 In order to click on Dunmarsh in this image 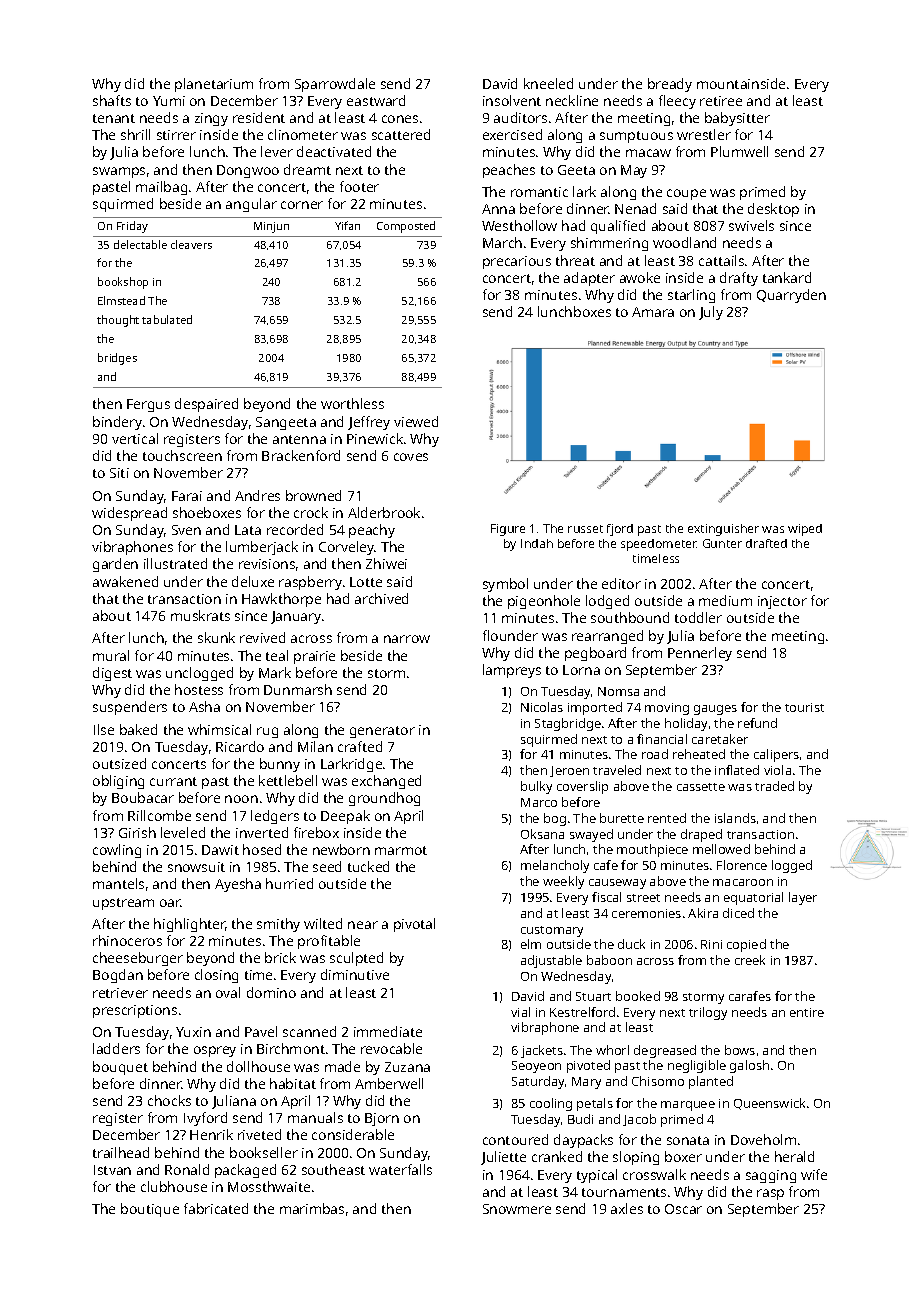, I will do `click(298, 689)`.
